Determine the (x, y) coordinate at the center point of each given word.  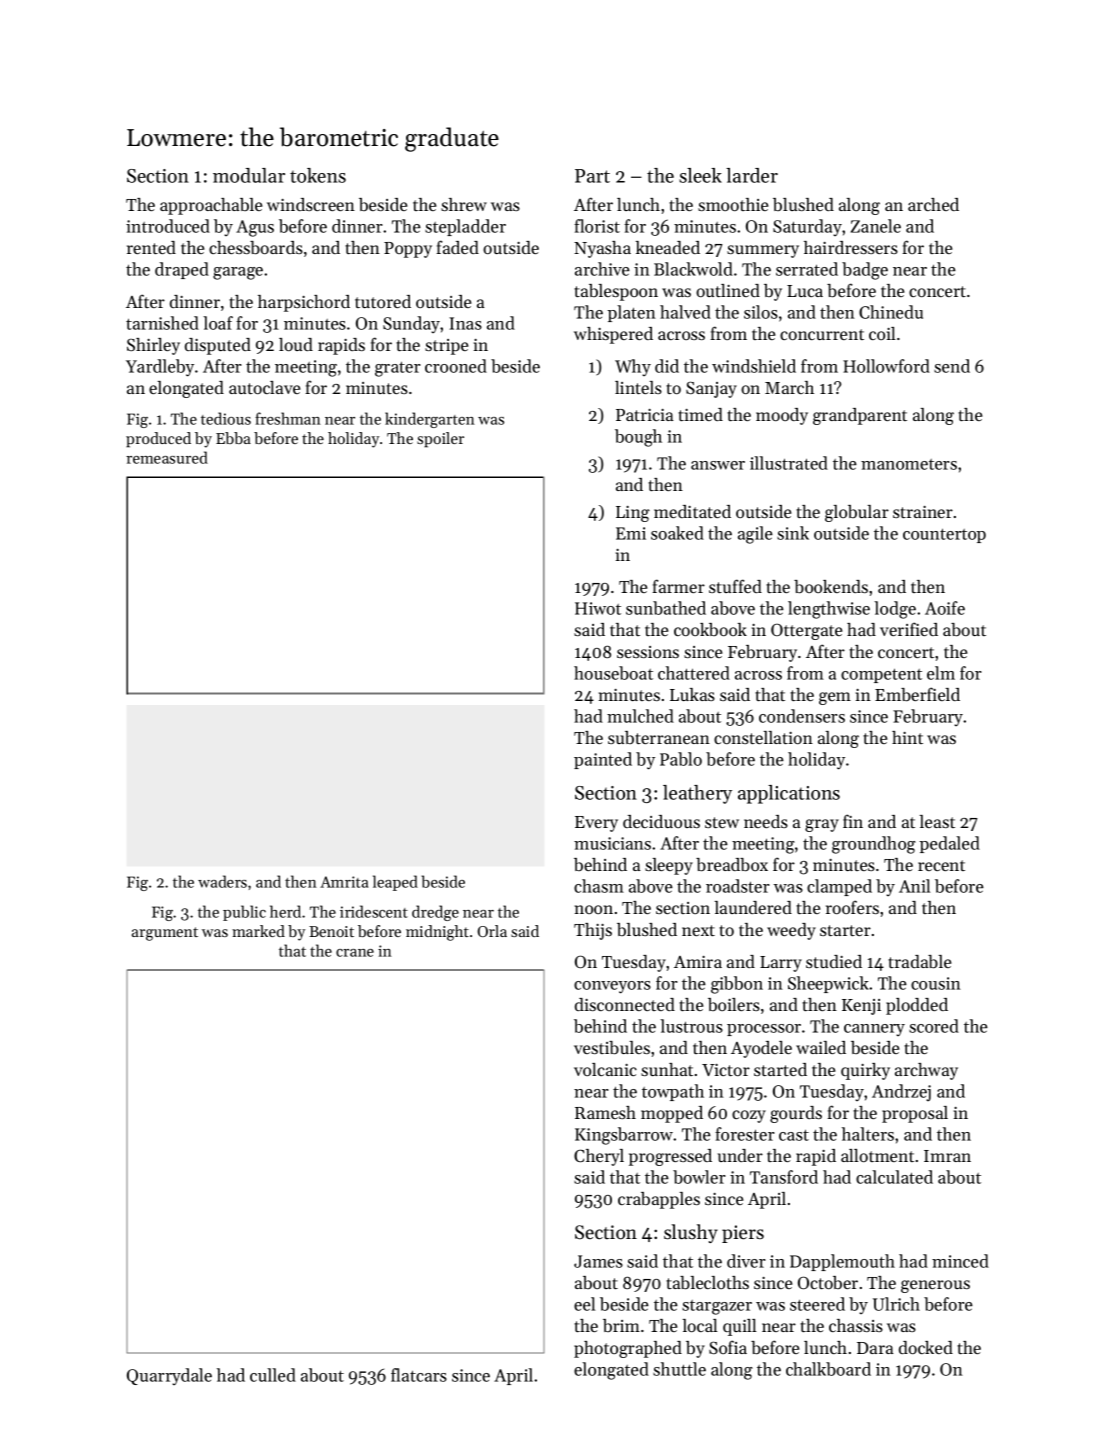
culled (273, 1375)
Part (592, 176)
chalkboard (828, 1369)
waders (222, 881)
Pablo (681, 759)
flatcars (419, 1375)
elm (941, 673)
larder (752, 175)
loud (296, 344)
